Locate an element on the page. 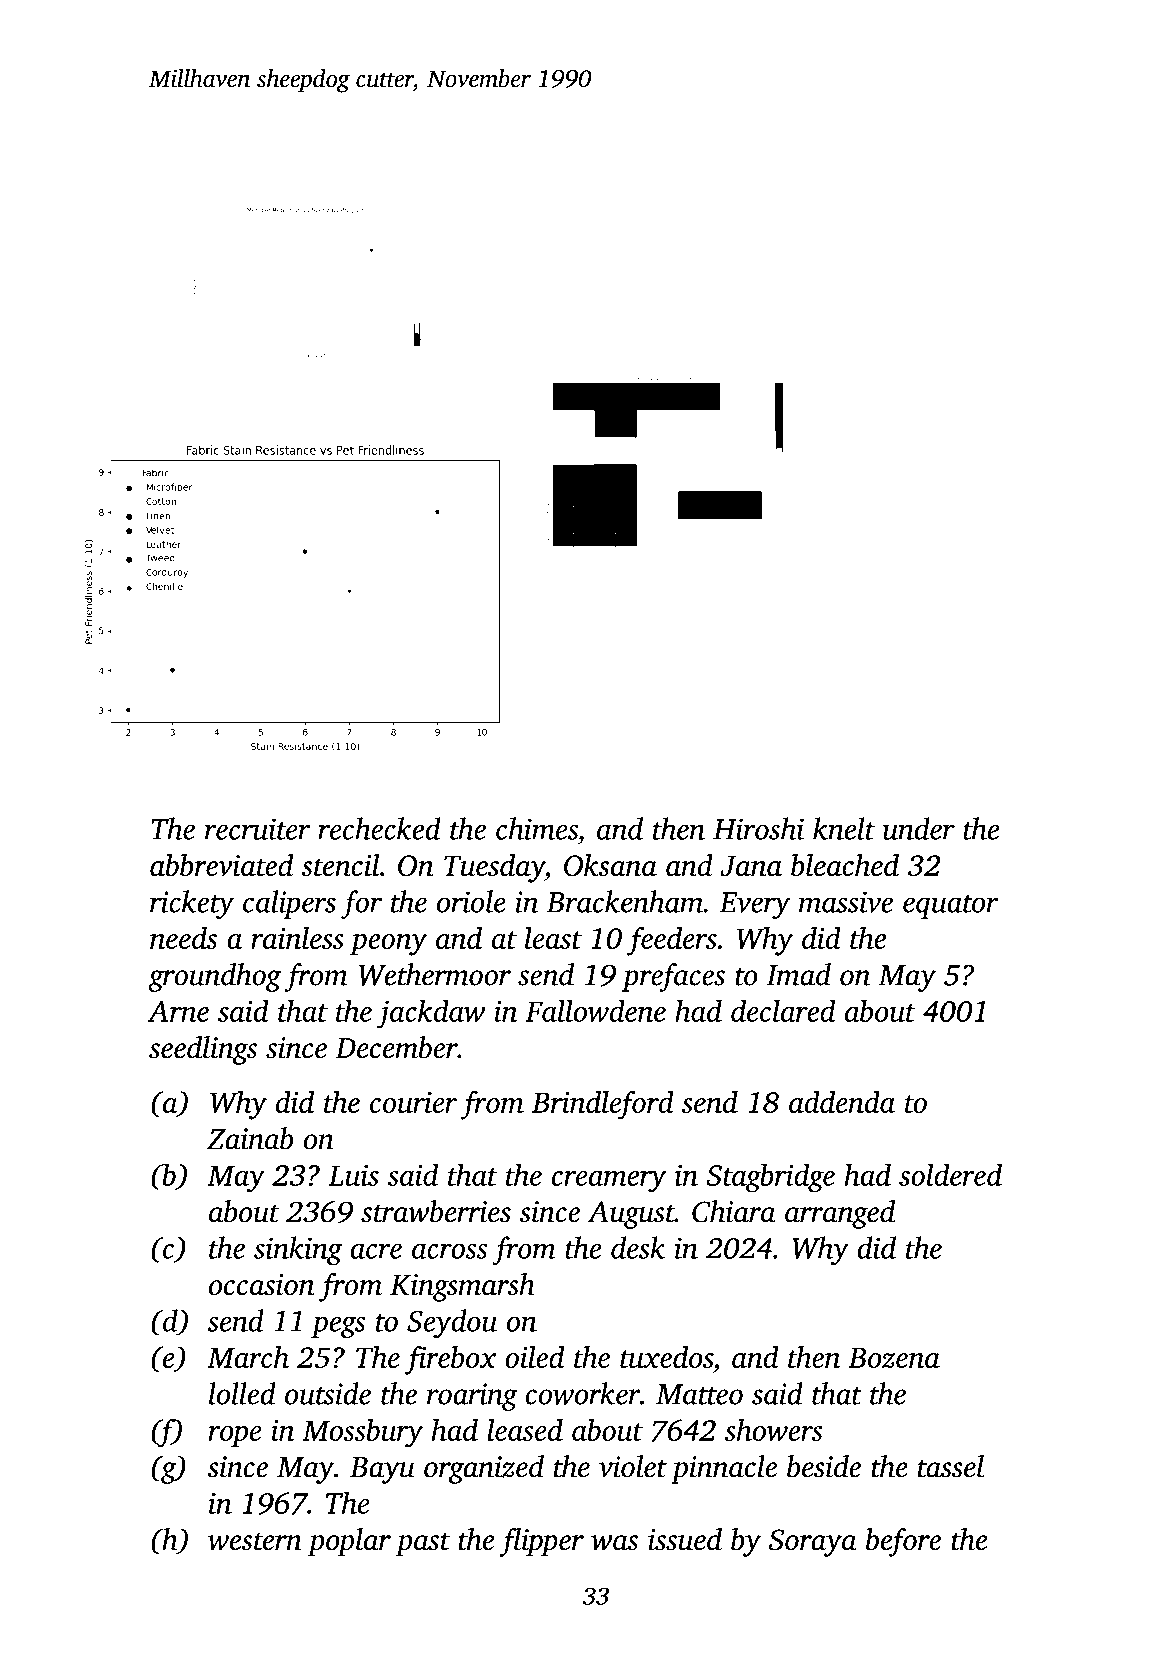  rechecked is located at coordinates (379, 828).
